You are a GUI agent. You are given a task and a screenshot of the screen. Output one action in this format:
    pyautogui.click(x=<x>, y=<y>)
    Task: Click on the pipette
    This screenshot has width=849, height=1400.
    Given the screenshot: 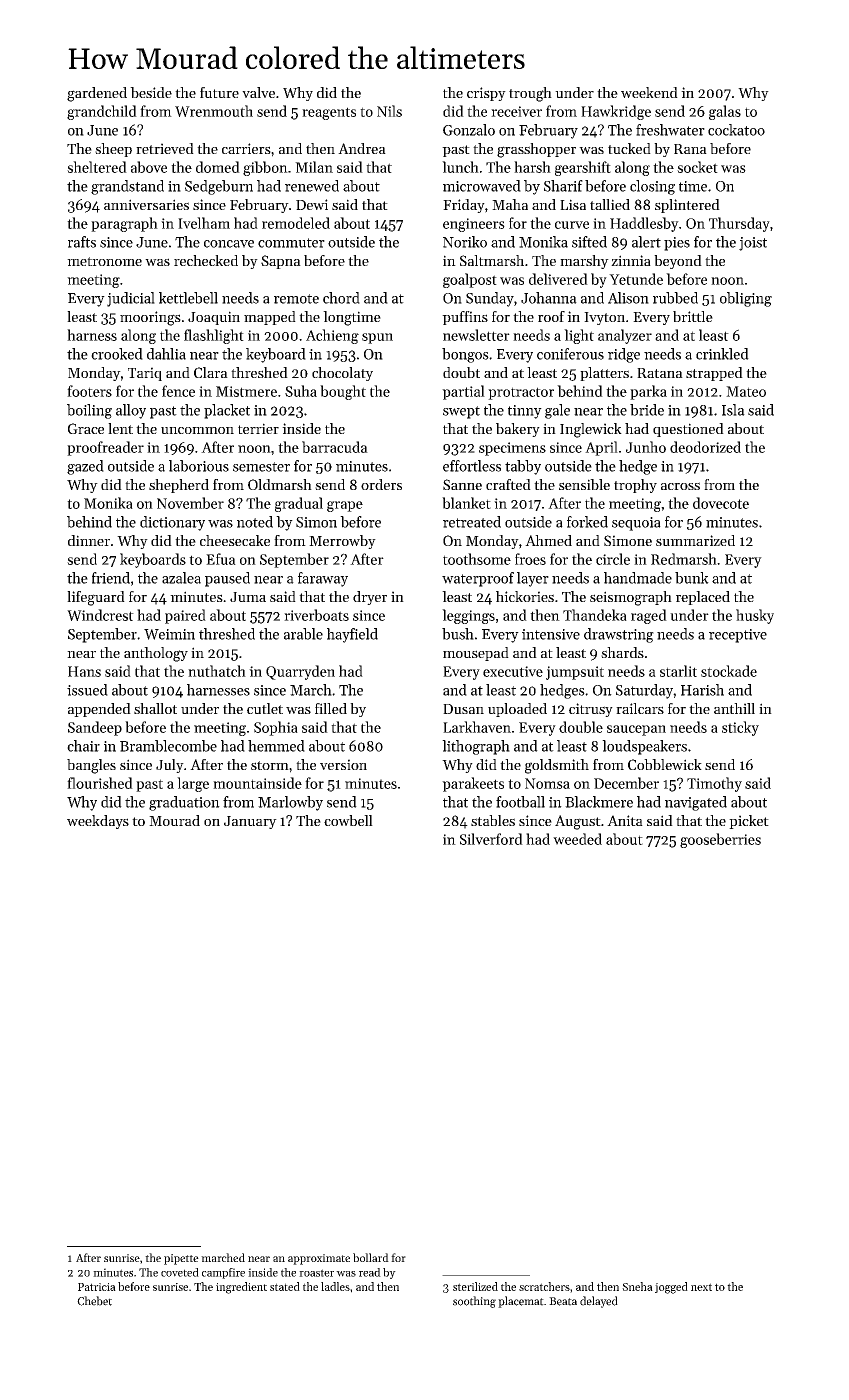 What is the action you would take?
    pyautogui.click(x=181, y=1259)
